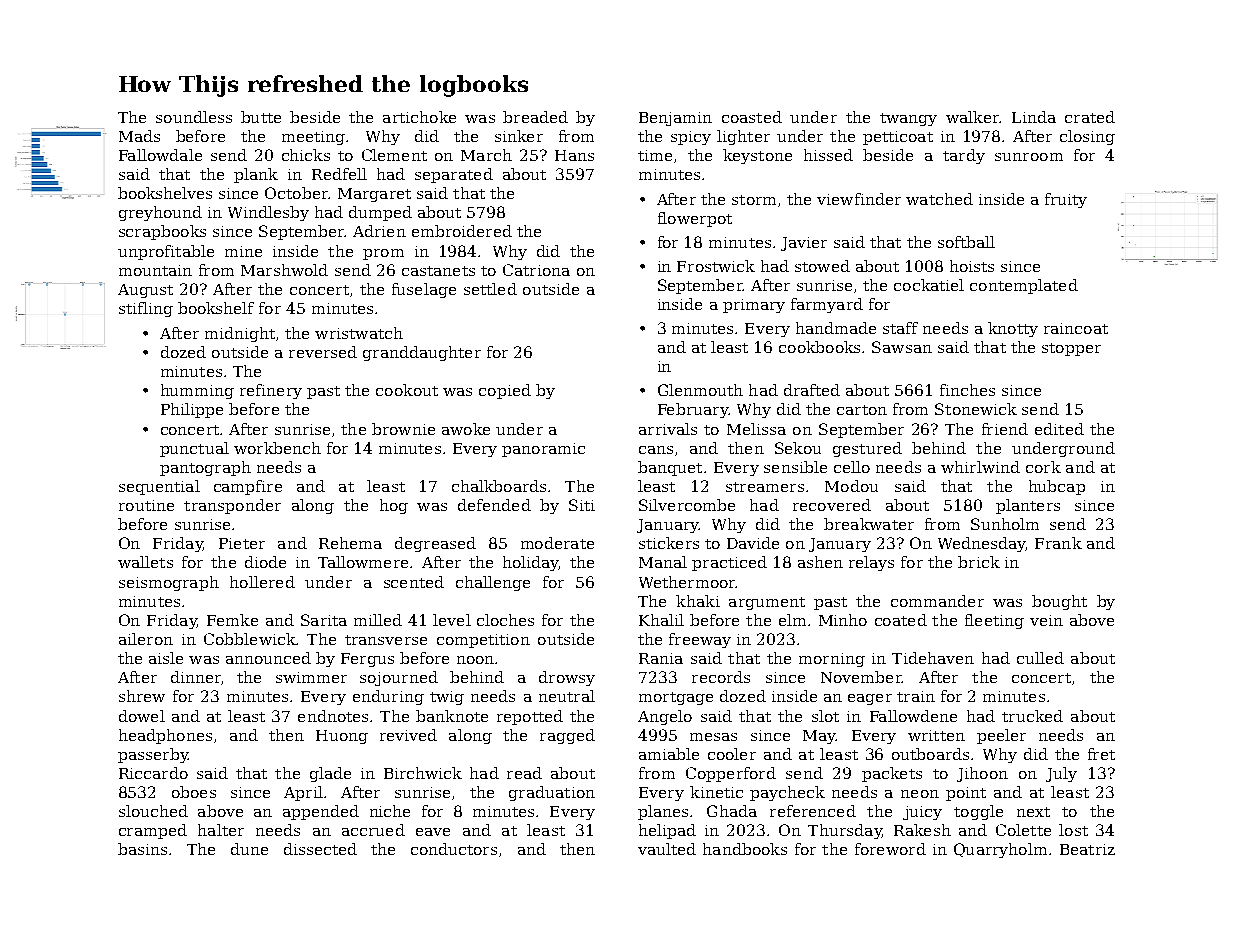 This document has height=952, width=1233. Describe the element at coordinates (675, 119) in the document. I see `Benjamin` at that location.
